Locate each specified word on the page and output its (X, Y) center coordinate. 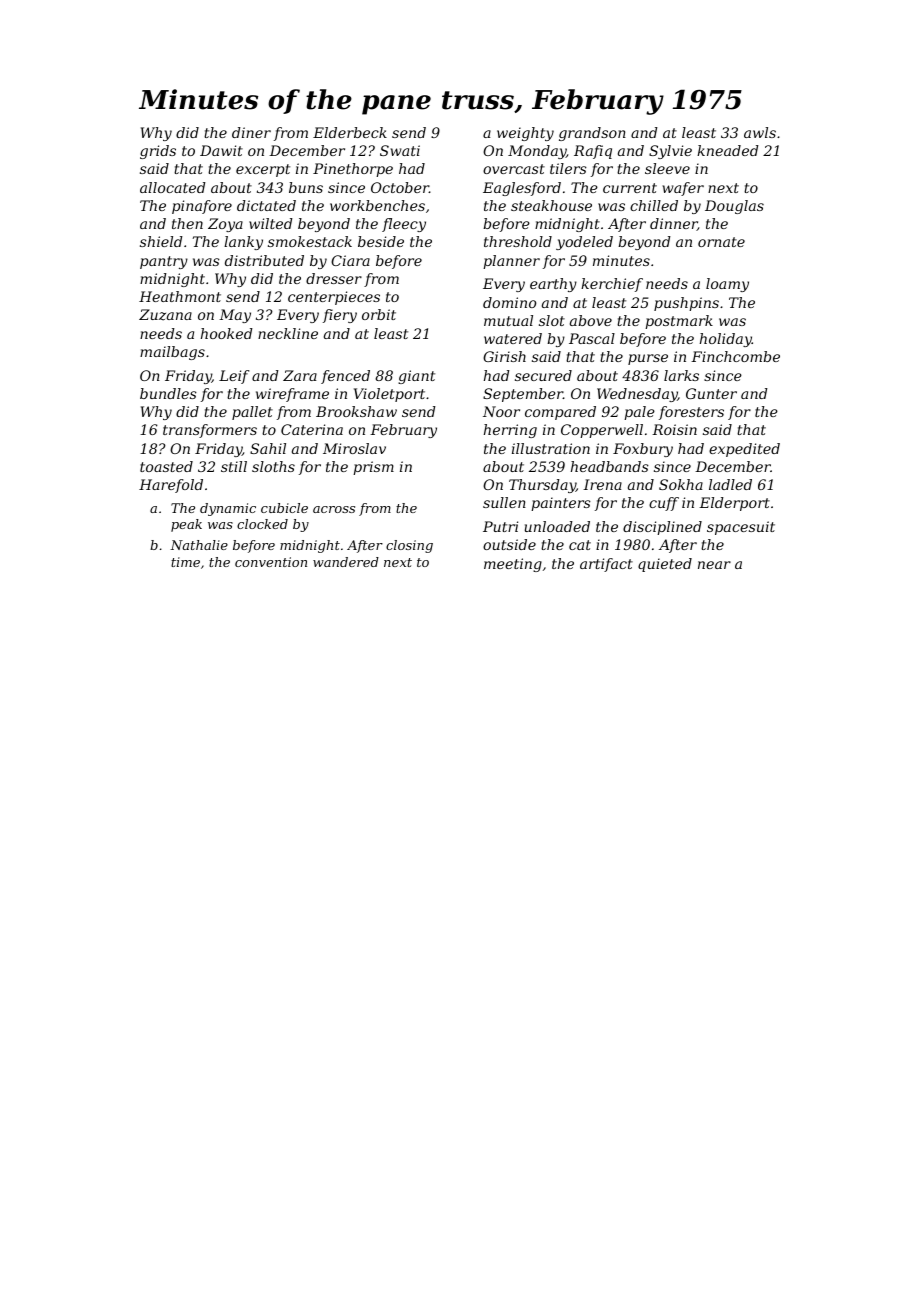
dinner (673, 224)
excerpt (263, 170)
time (185, 562)
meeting (513, 565)
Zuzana (165, 315)
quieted (665, 565)
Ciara (350, 260)
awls (760, 132)
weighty (525, 134)
